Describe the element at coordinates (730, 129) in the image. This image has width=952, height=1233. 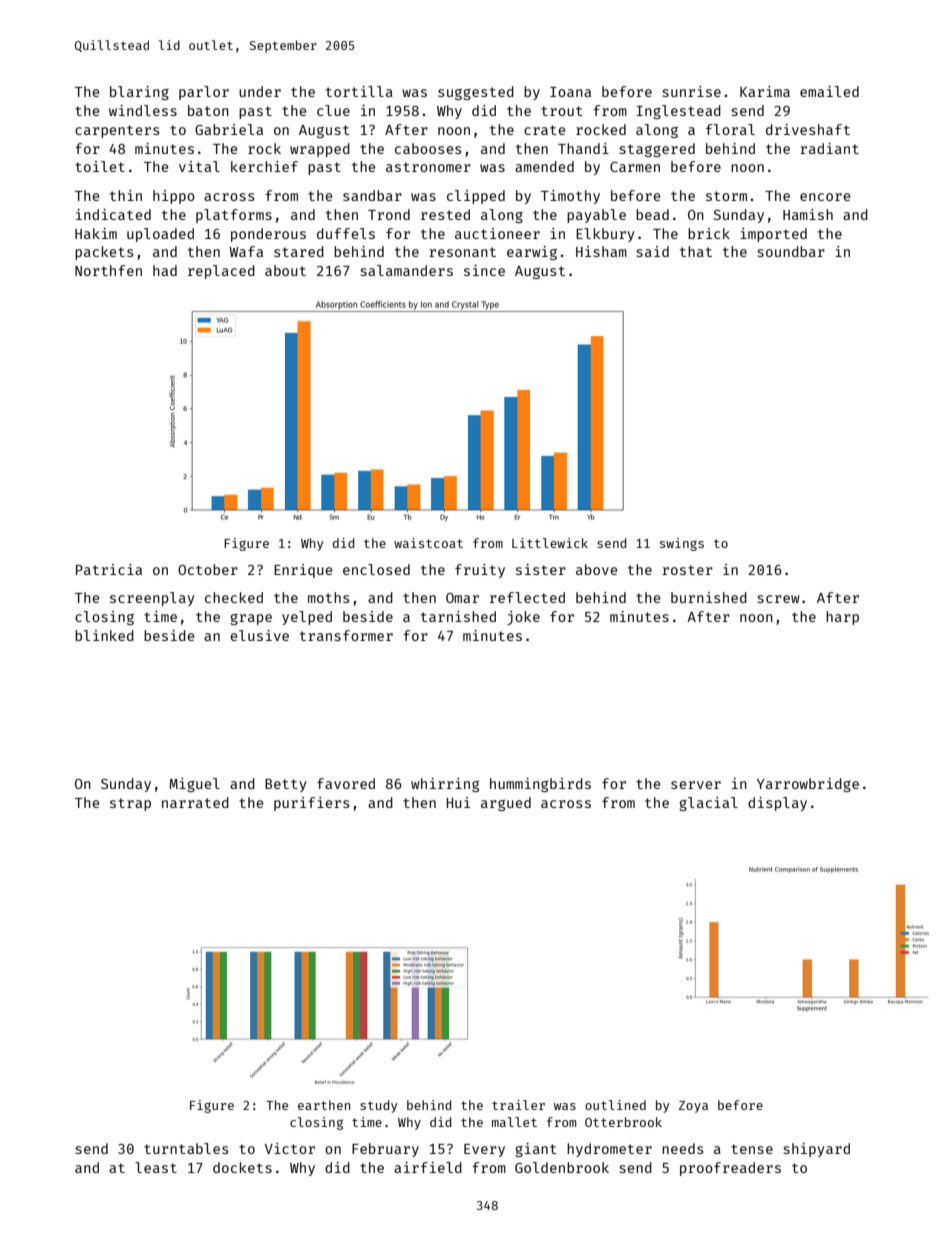
I see `floral` at that location.
